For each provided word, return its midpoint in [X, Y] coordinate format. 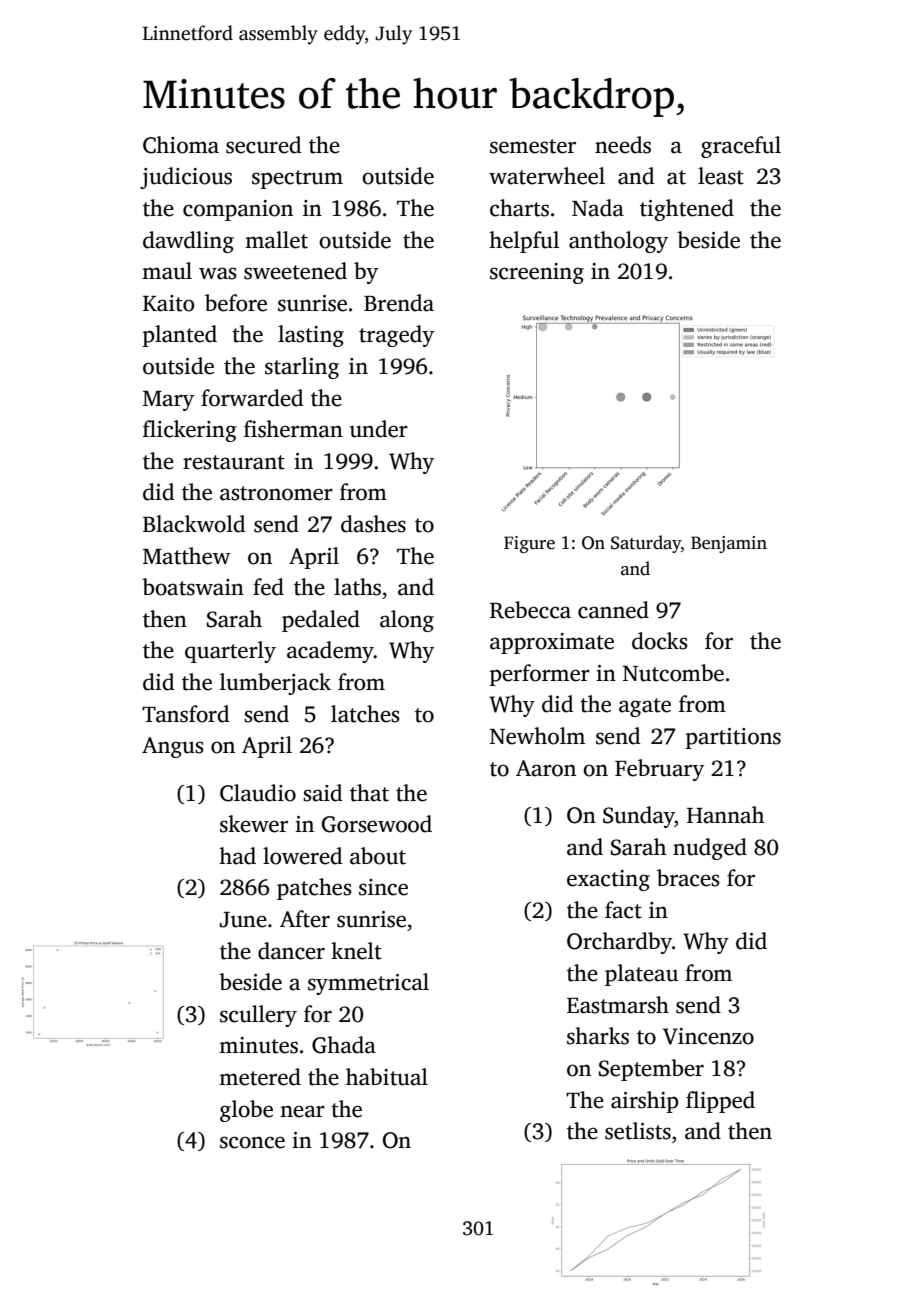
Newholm [537, 736]
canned [613, 610]
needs [623, 145]
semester [533, 146]
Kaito [169, 303]
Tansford [185, 714]
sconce [252, 1142]
